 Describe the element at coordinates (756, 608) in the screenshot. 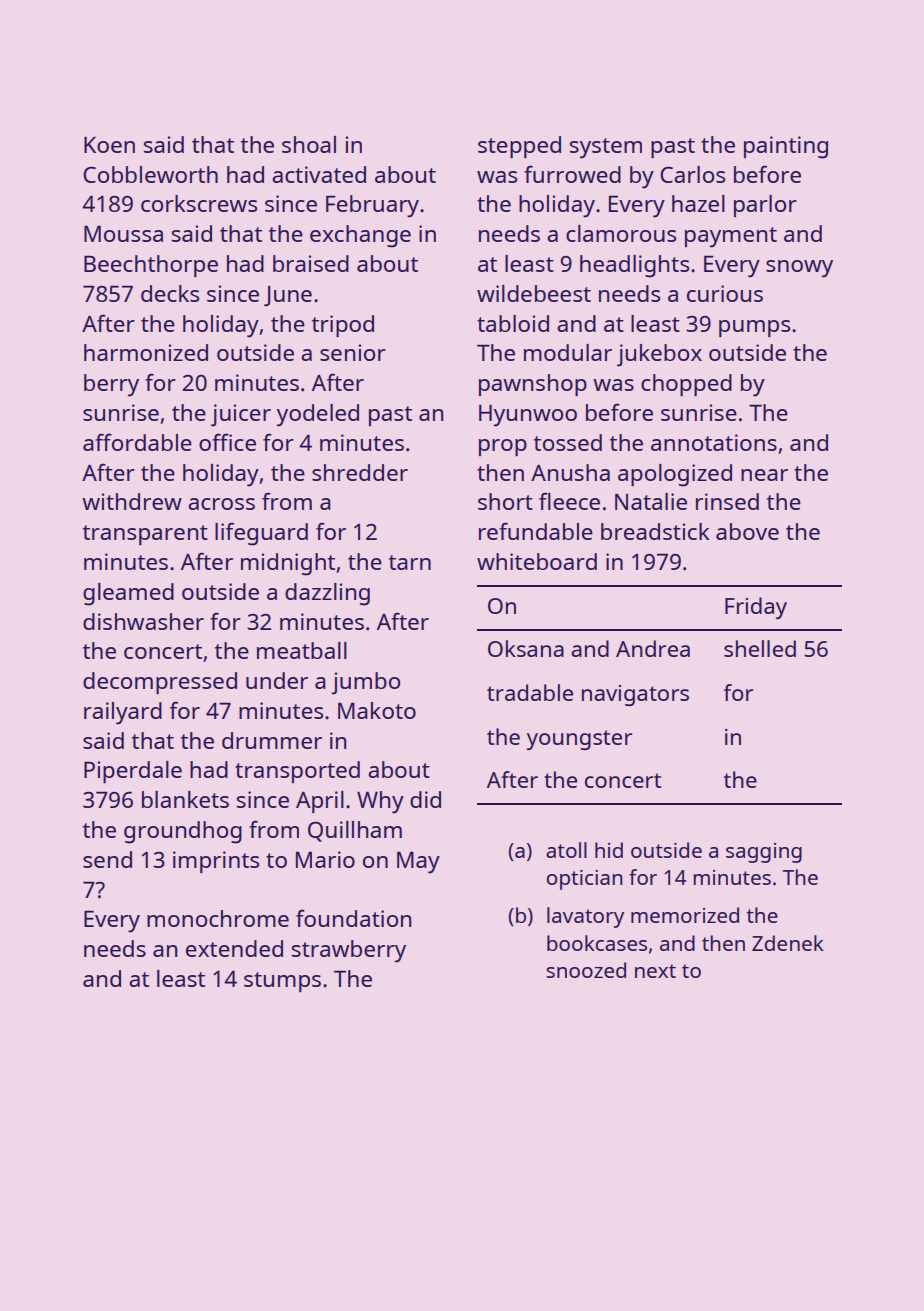

I see `Friday` at that location.
